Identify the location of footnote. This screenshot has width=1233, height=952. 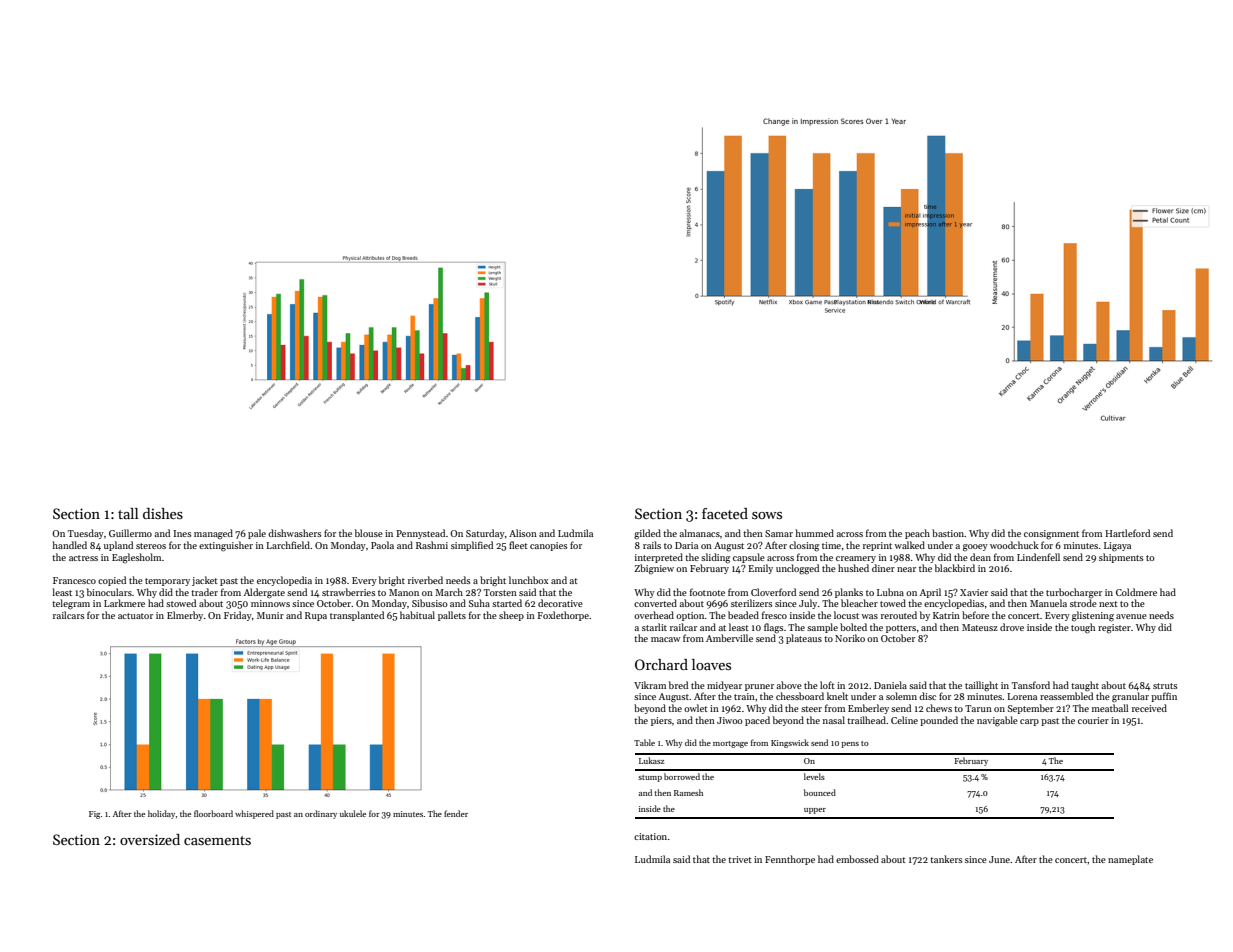
(707, 592).
